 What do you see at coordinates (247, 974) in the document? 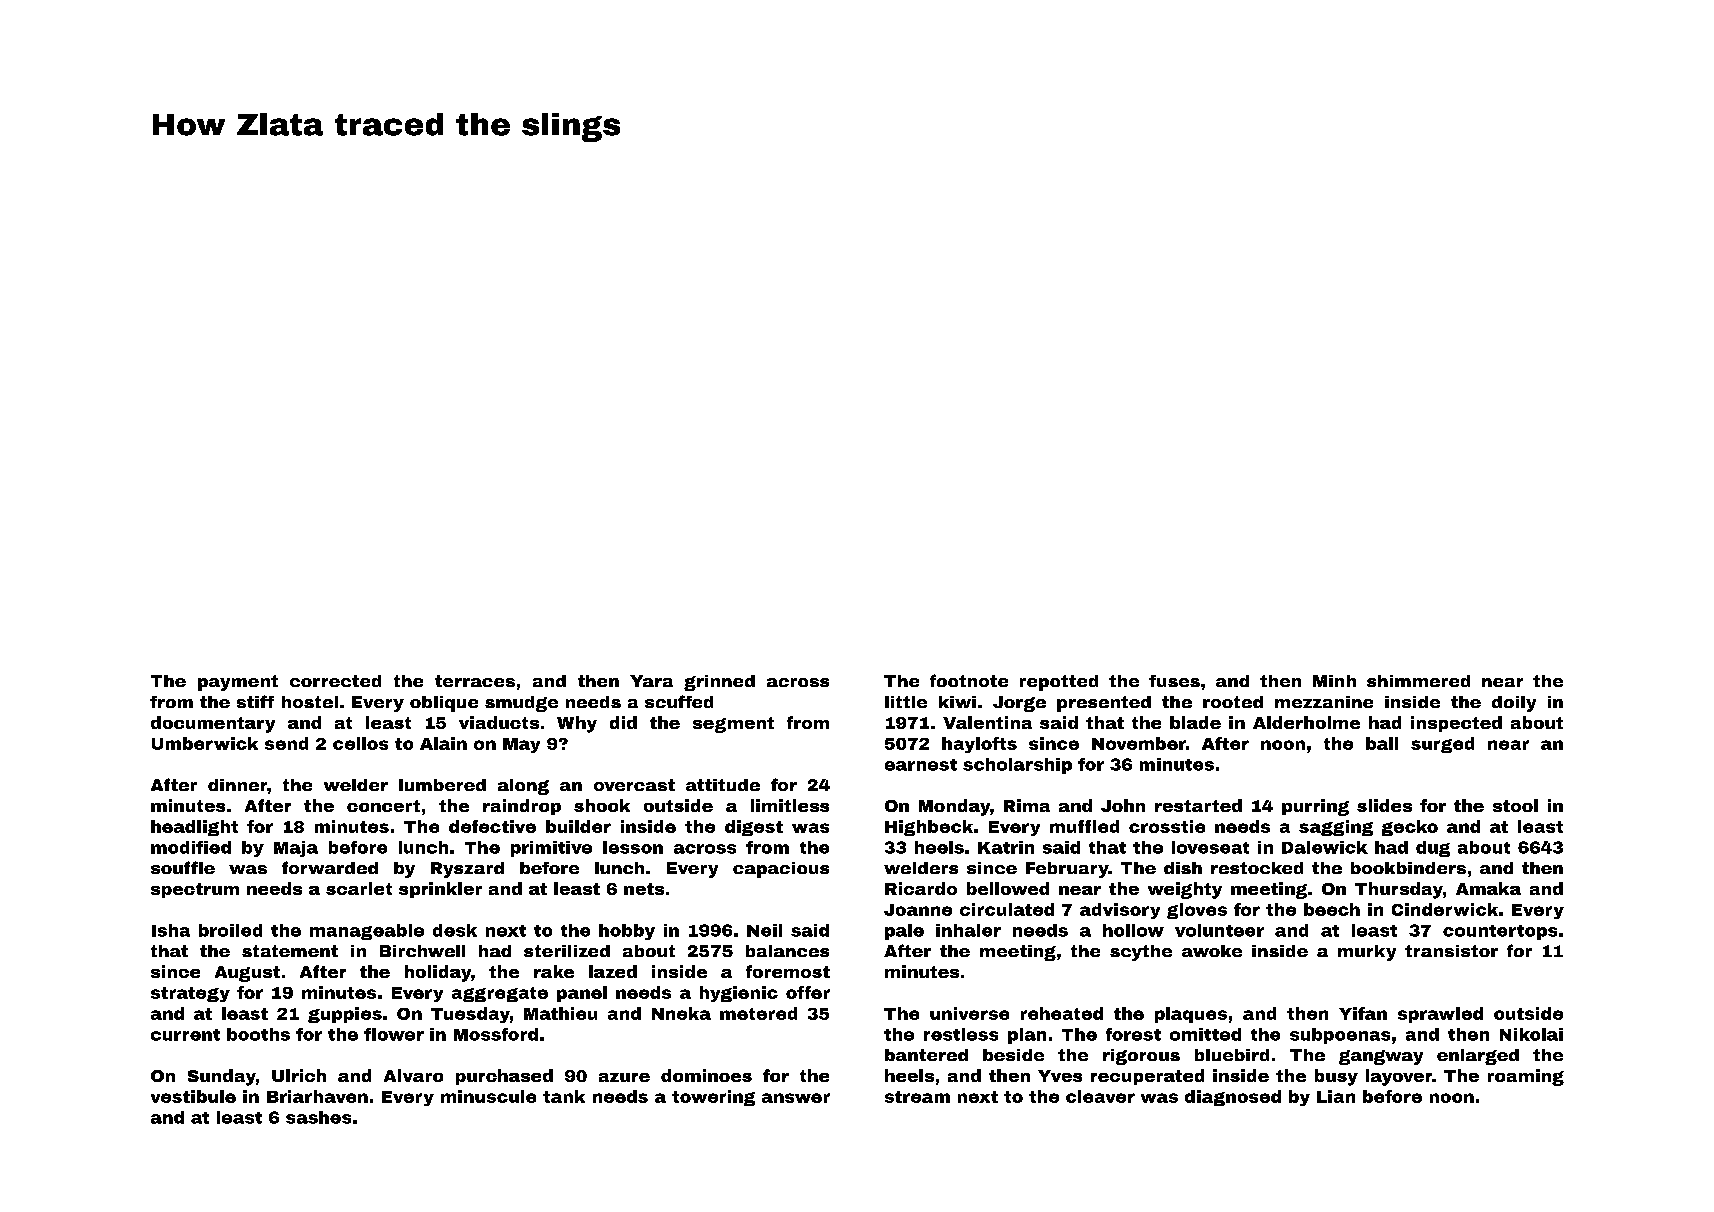
I see `August` at bounding box center [247, 974].
